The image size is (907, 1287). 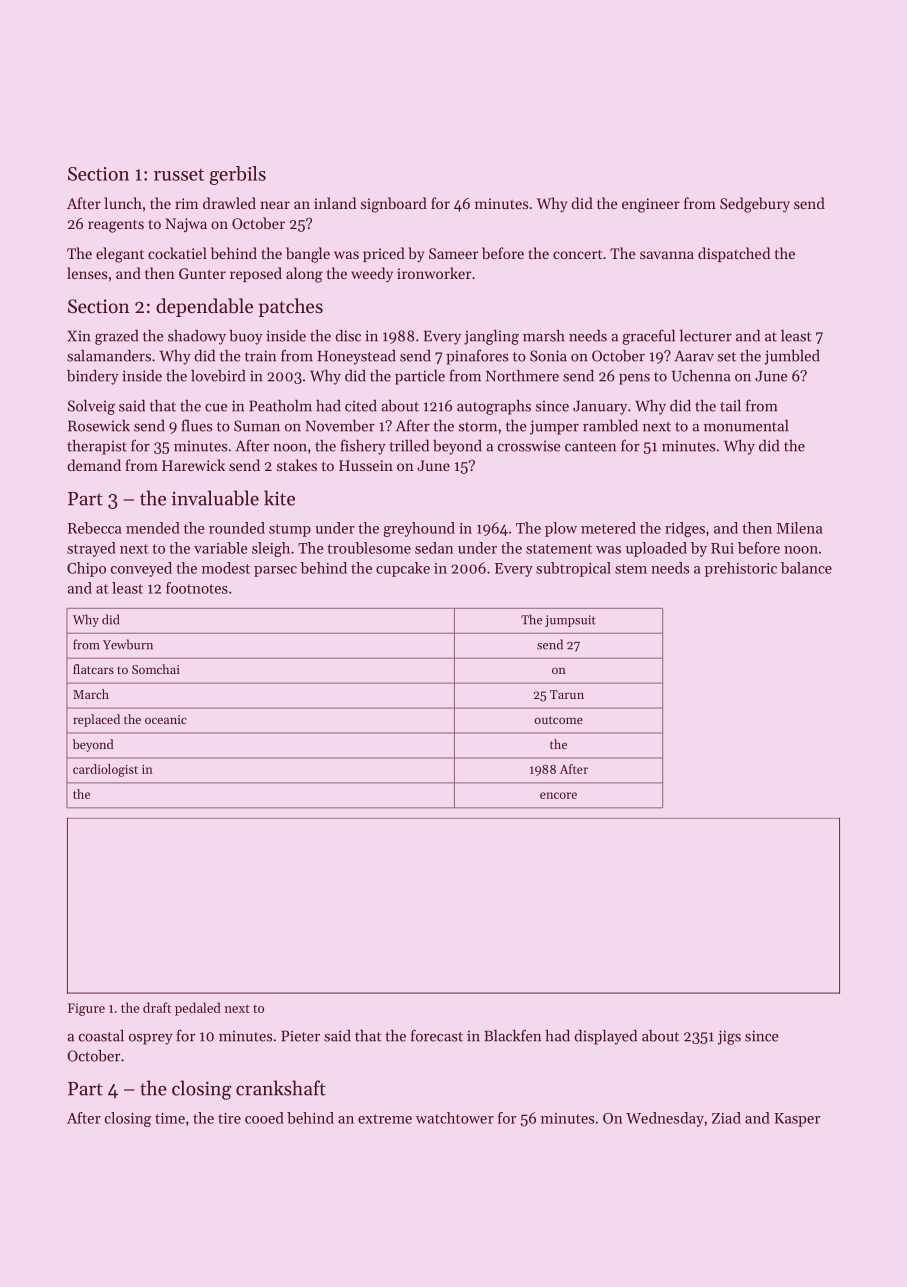 I want to click on coastal, so click(x=101, y=1036).
